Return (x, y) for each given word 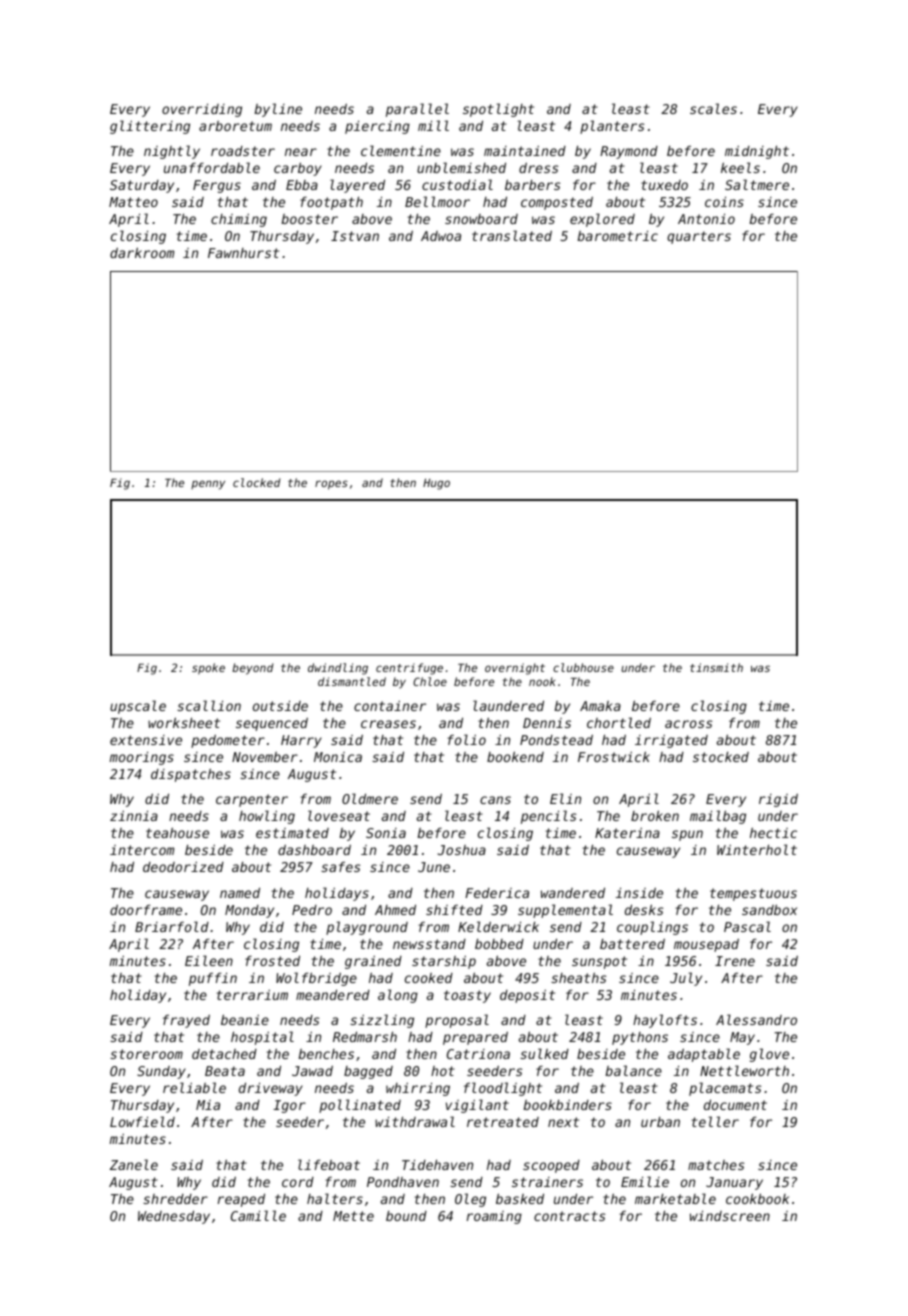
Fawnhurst (243, 253)
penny (208, 485)
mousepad (706, 945)
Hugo (436, 484)
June (434, 867)
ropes (331, 485)
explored (602, 220)
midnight (757, 152)
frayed (186, 1021)
